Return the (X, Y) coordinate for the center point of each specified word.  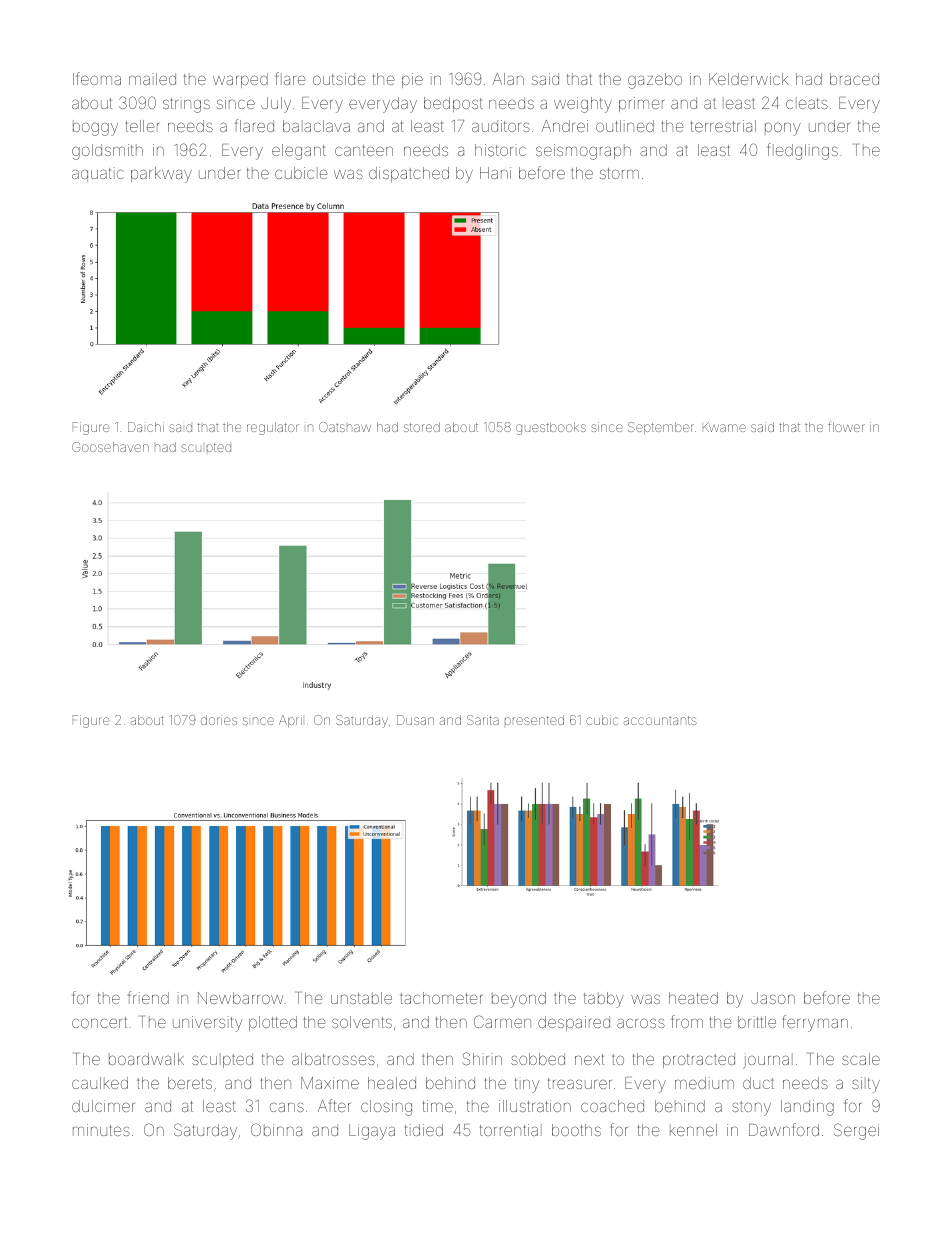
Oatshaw (345, 427)
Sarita (483, 720)
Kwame (724, 427)
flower (846, 426)
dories (219, 720)
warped (240, 80)
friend (148, 997)
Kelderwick (748, 79)
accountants (660, 720)
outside (339, 79)
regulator (273, 428)
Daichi (146, 427)
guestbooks (551, 428)
